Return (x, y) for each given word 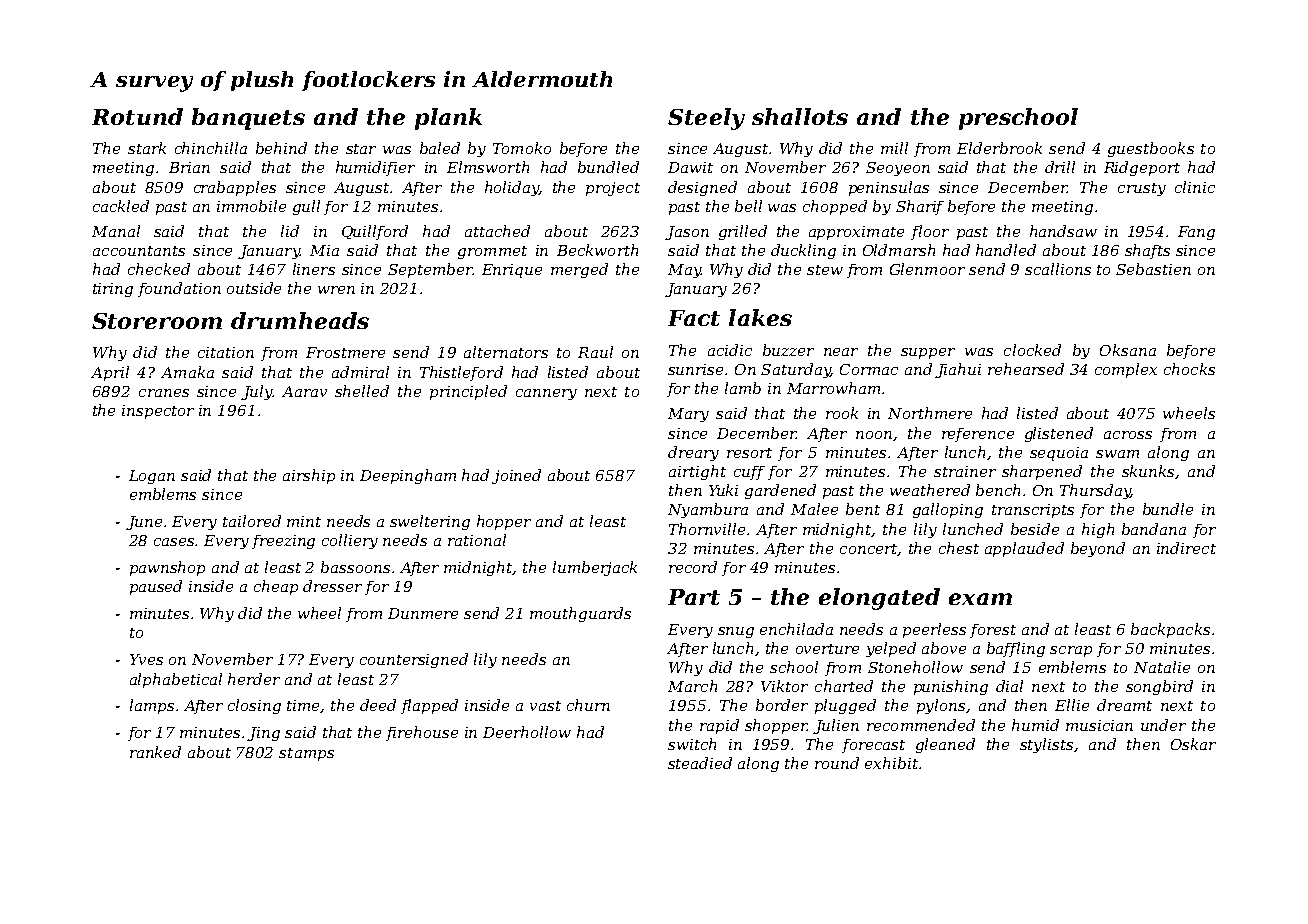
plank (448, 119)
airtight (697, 472)
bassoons (355, 567)
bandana (1154, 529)
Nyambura (708, 510)
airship (309, 476)
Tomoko (522, 148)
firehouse (422, 733)
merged (579, 270)
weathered (930, 490)
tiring (113, 290)
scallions (1058, 269)
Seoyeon (898, 169)
